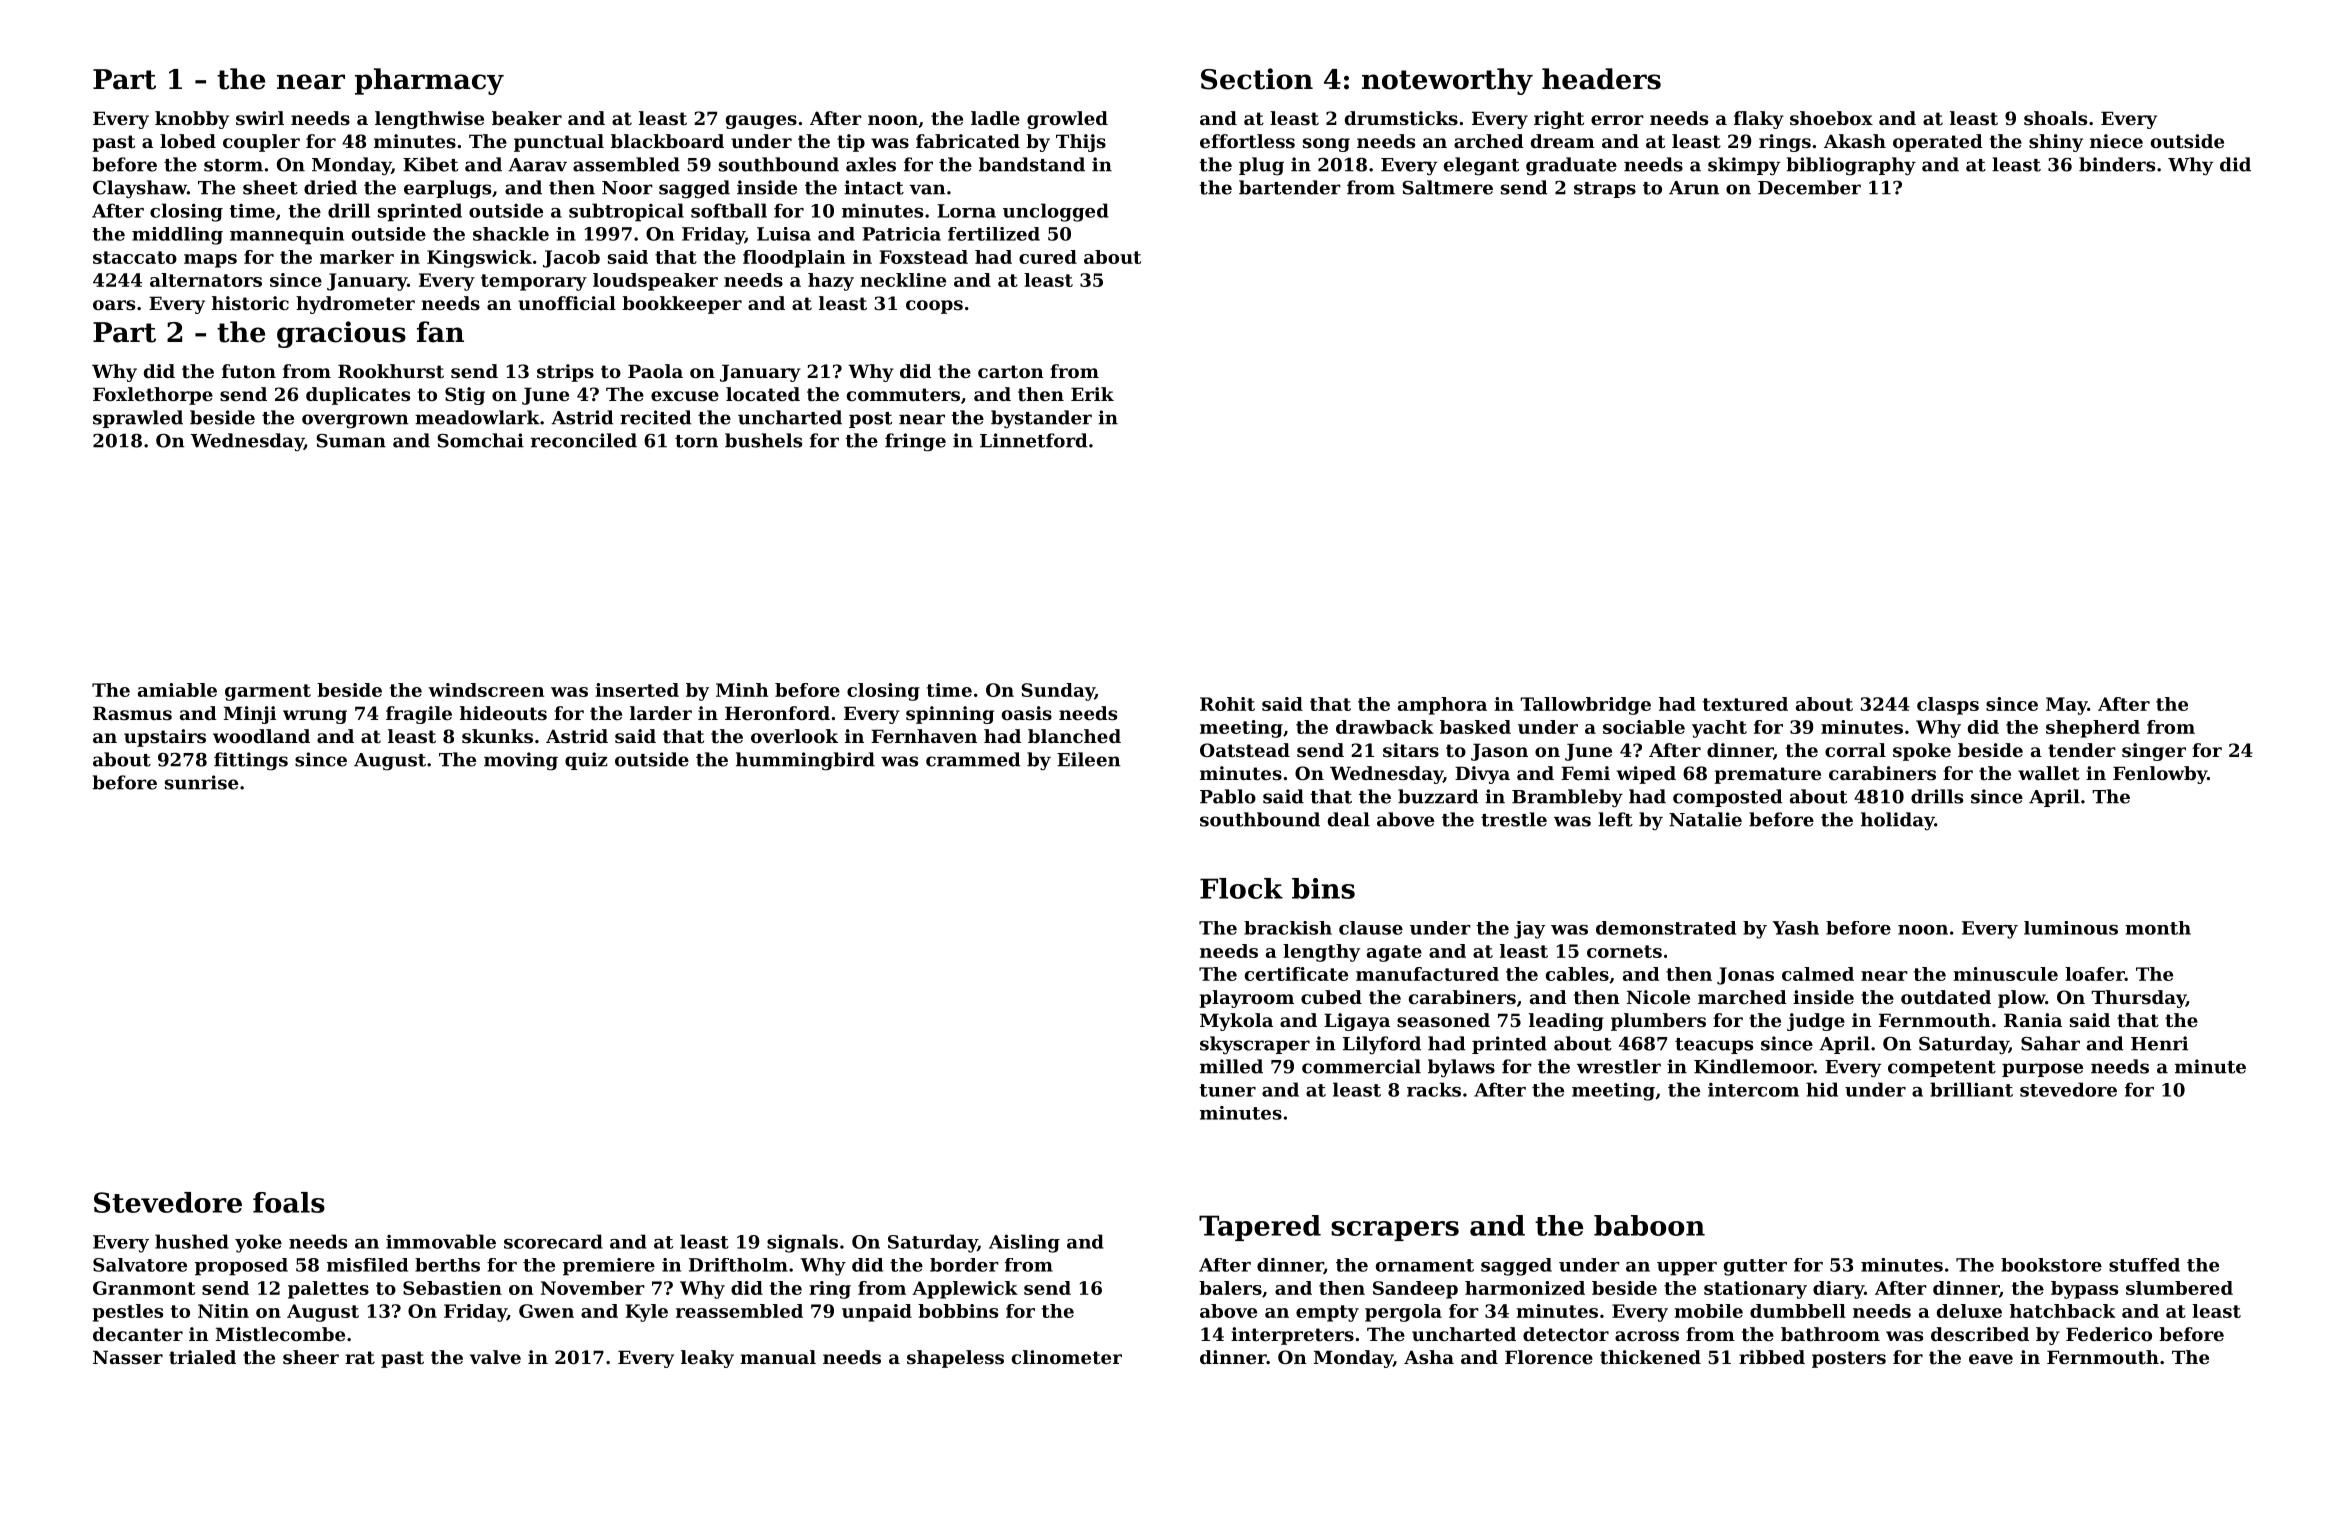 The width and height of the screenshot is (2346, 1518). What do you see at coordinates (968, 141) in the screenshot?
I see `fabricated` at bounding box center [968, 141].
